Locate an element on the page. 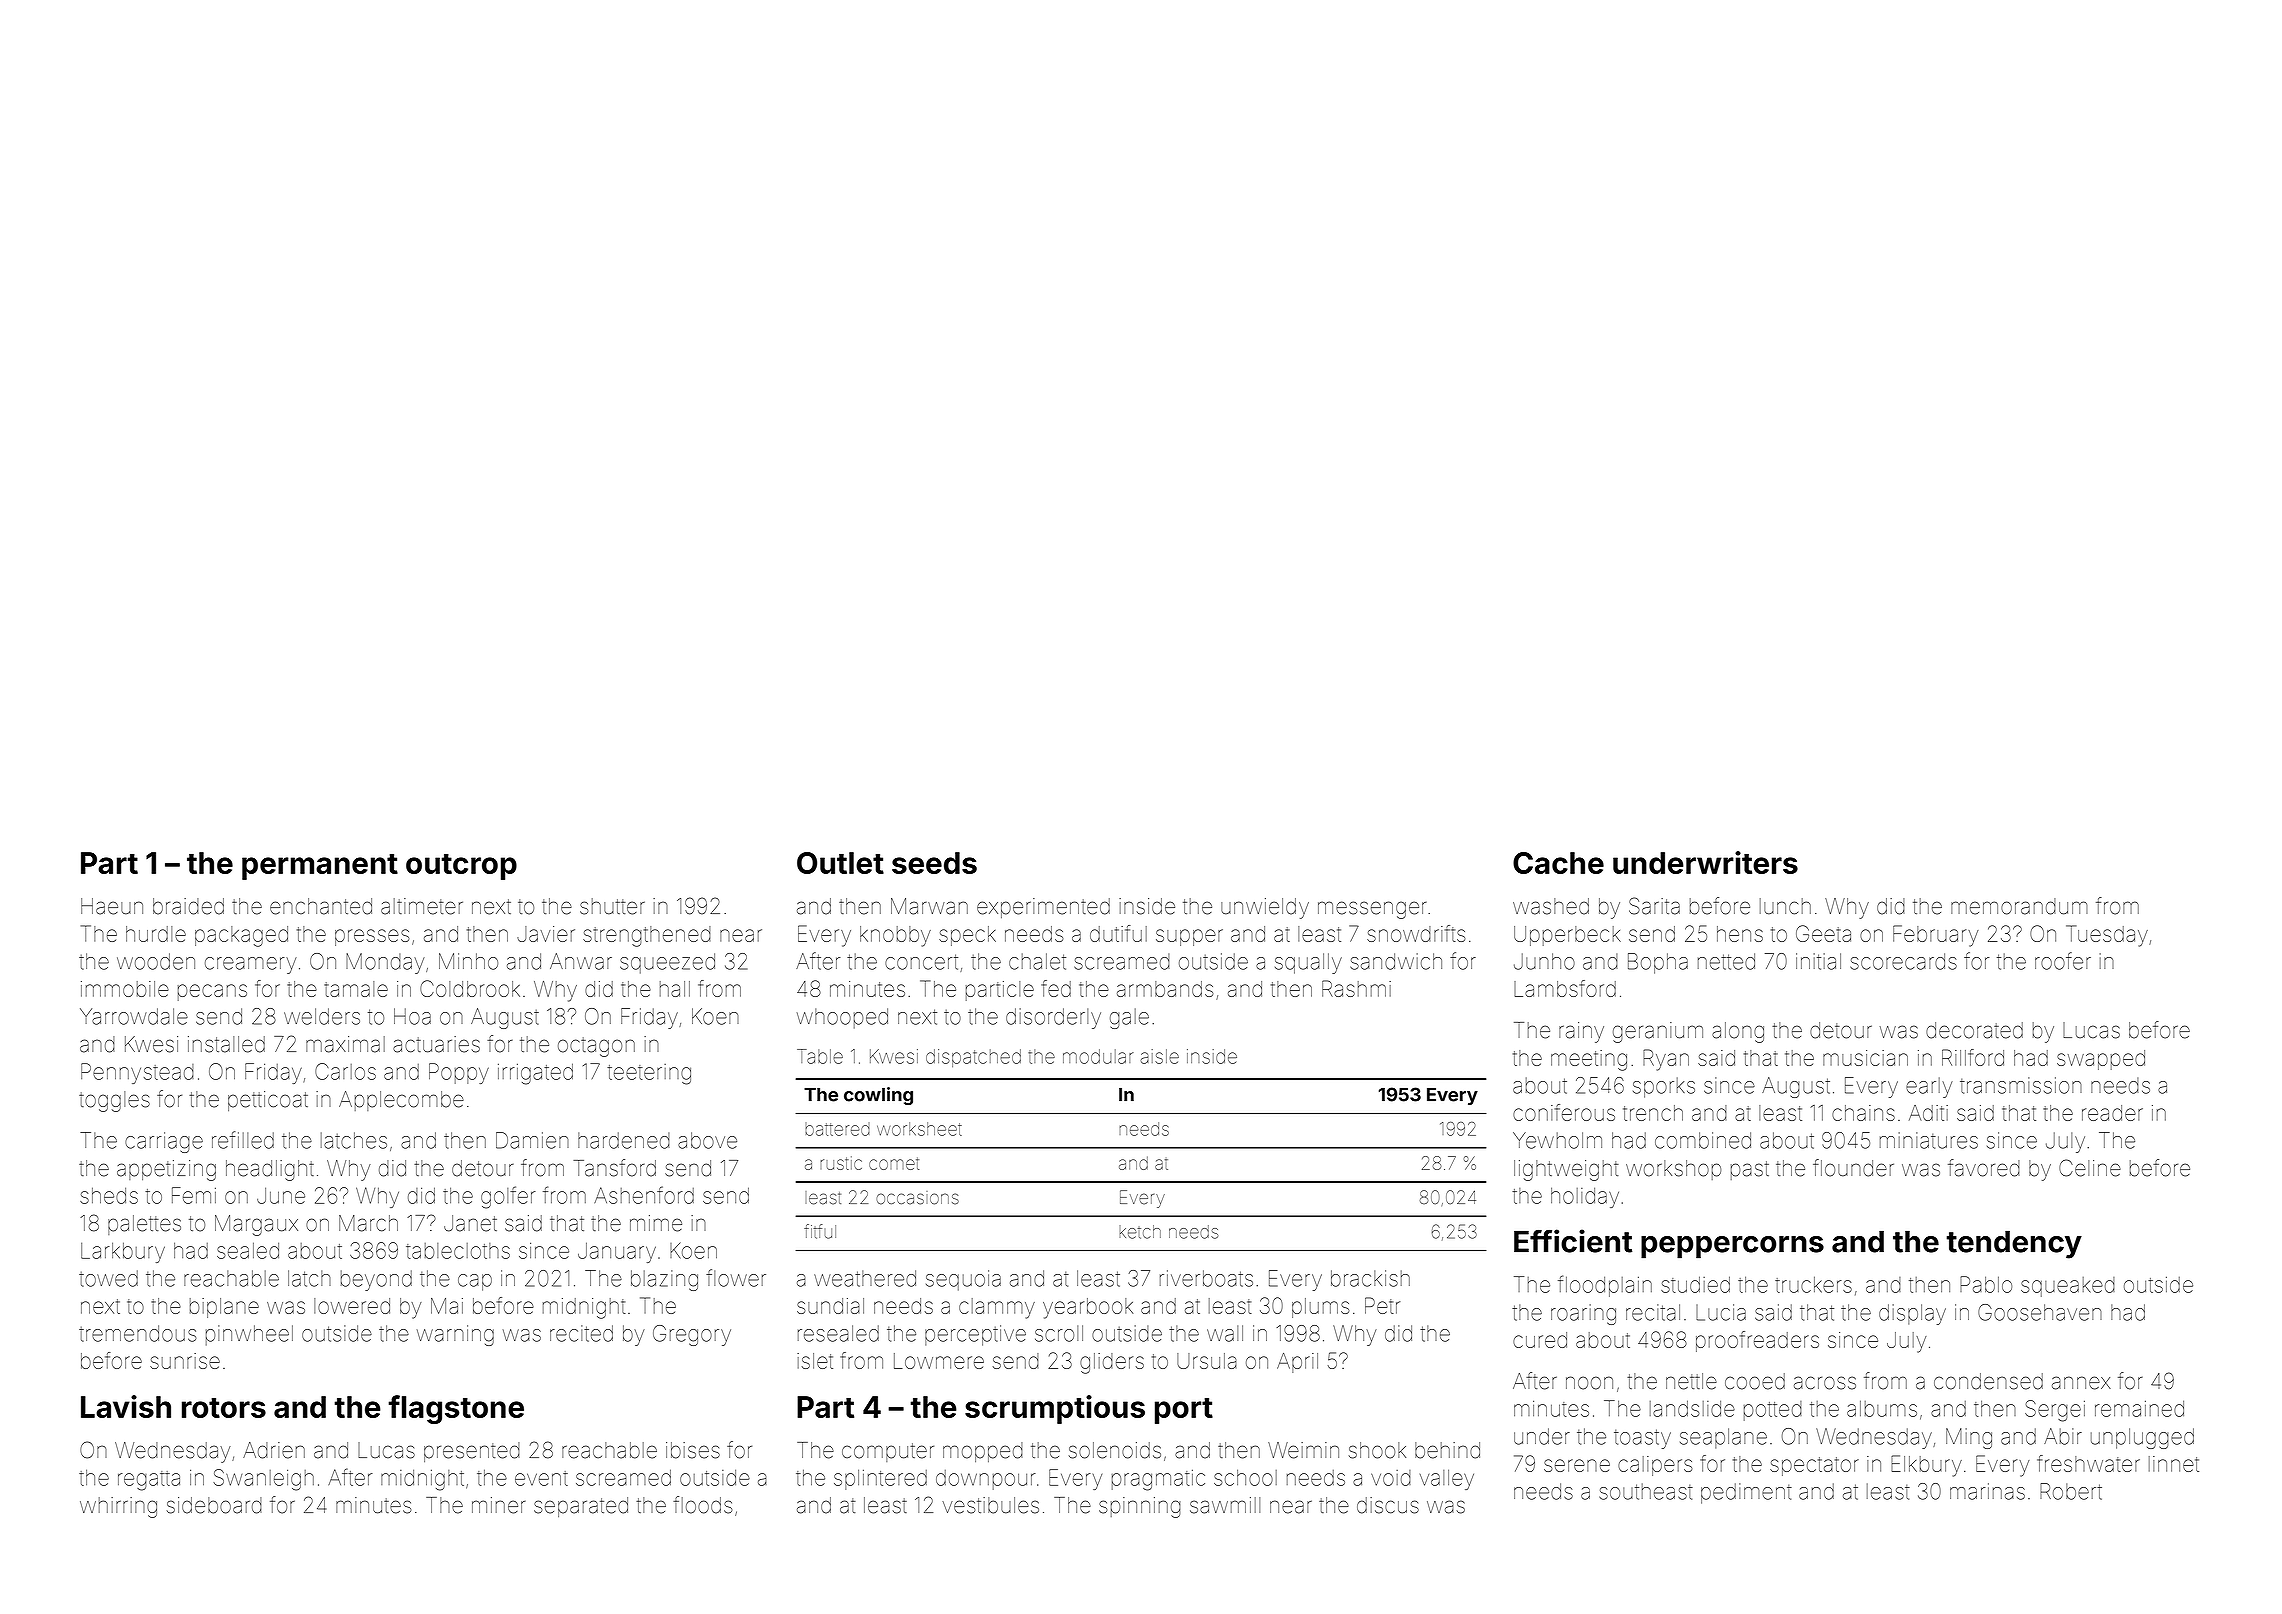  school is located at coordinates (1245, 1478).
